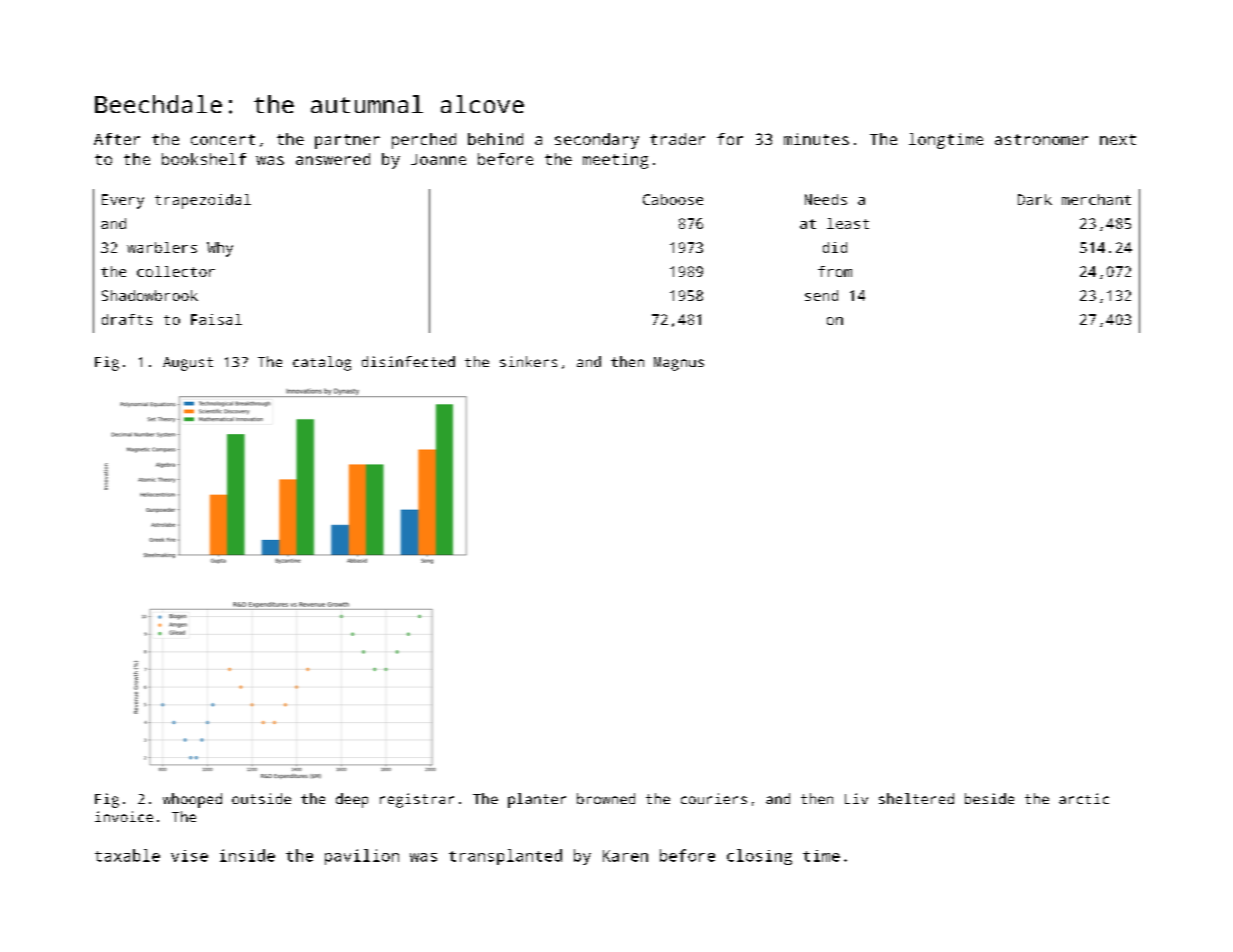 This screenshot has height=952, width=1233. Describe the element at coordinates (192, 800) in the screenshot. I see `whooped` at that location.
